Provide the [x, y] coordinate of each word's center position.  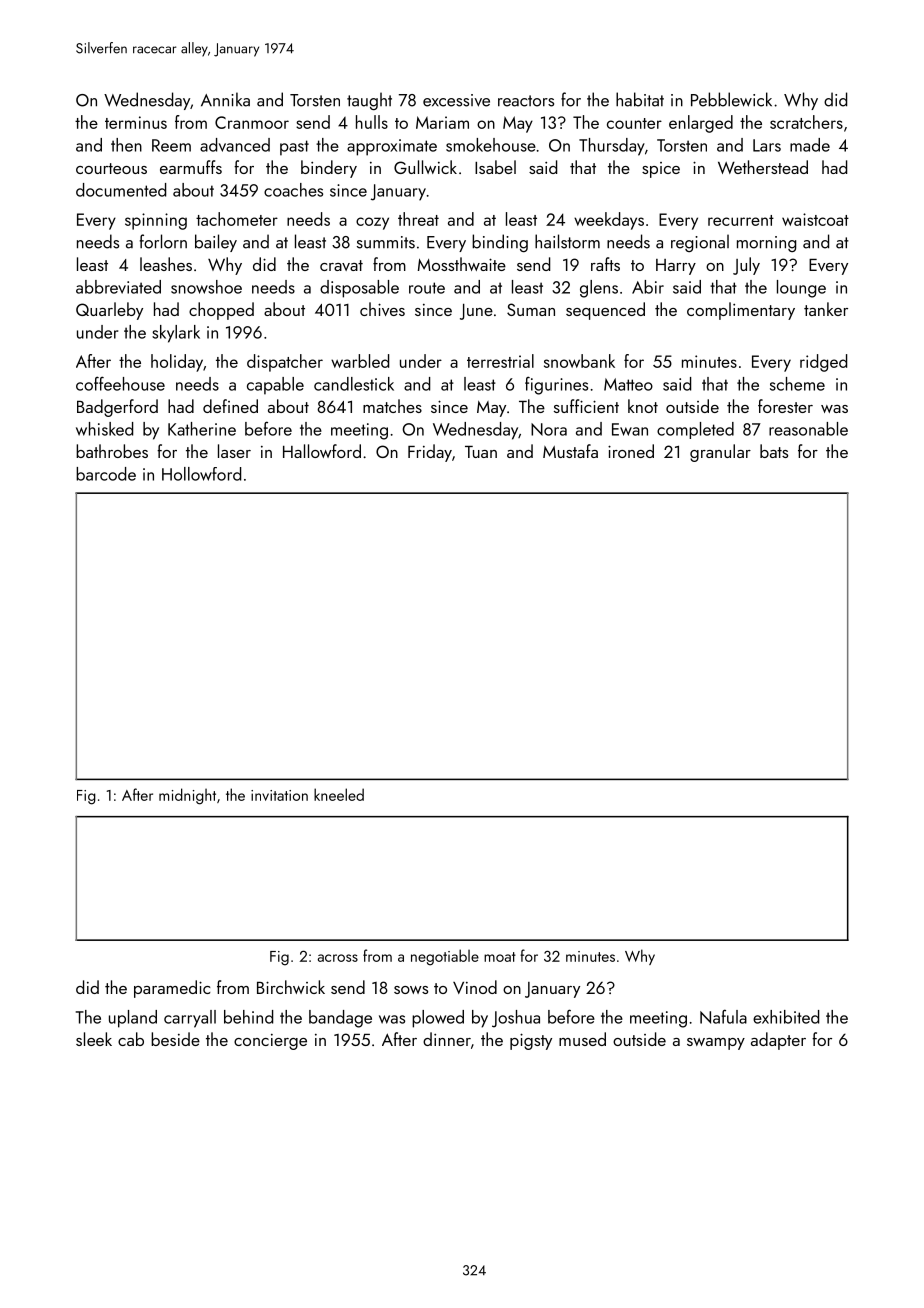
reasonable [808, 429]
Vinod [475, 987]
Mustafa [570, 451]
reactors [526, 101]
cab [131, 1039]
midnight [187, 796]
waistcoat [815, 219]
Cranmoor [252, 122]
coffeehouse [120, 383]
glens [599, 289]
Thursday [612, 147]
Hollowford [201, 474]
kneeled [339, 794]
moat [500, 957]
